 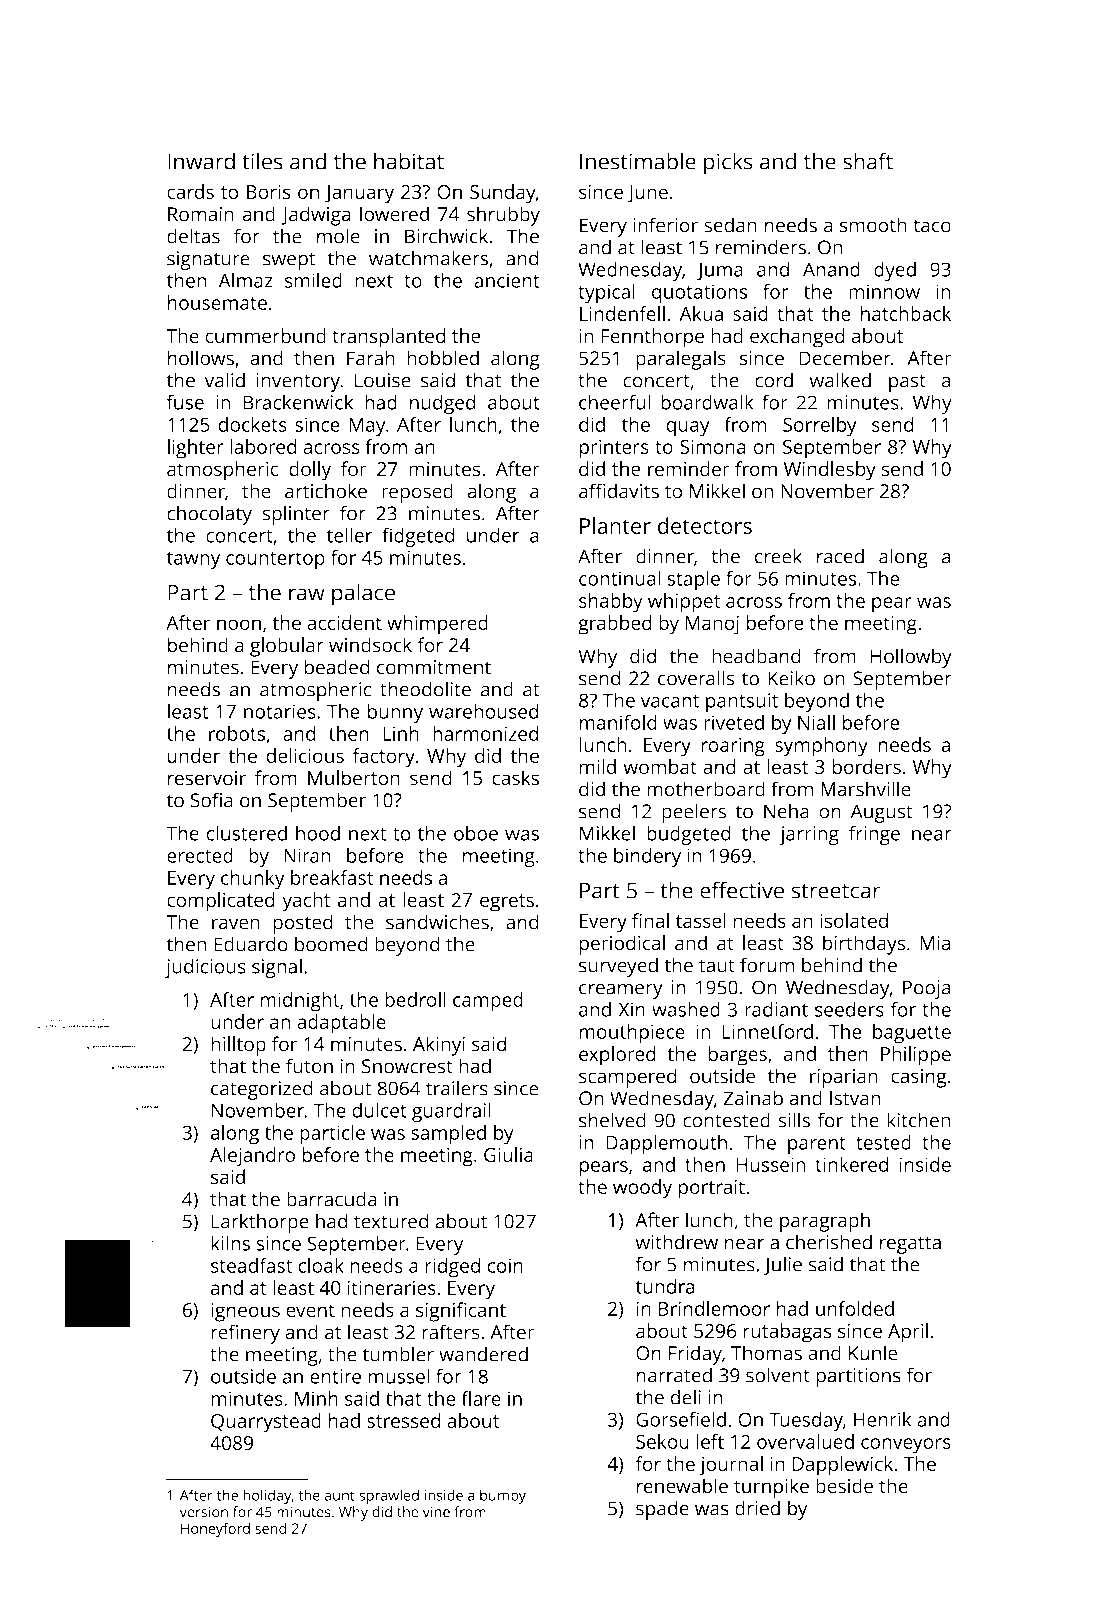 I want to click on shaft, so click(x=868, y=161).
